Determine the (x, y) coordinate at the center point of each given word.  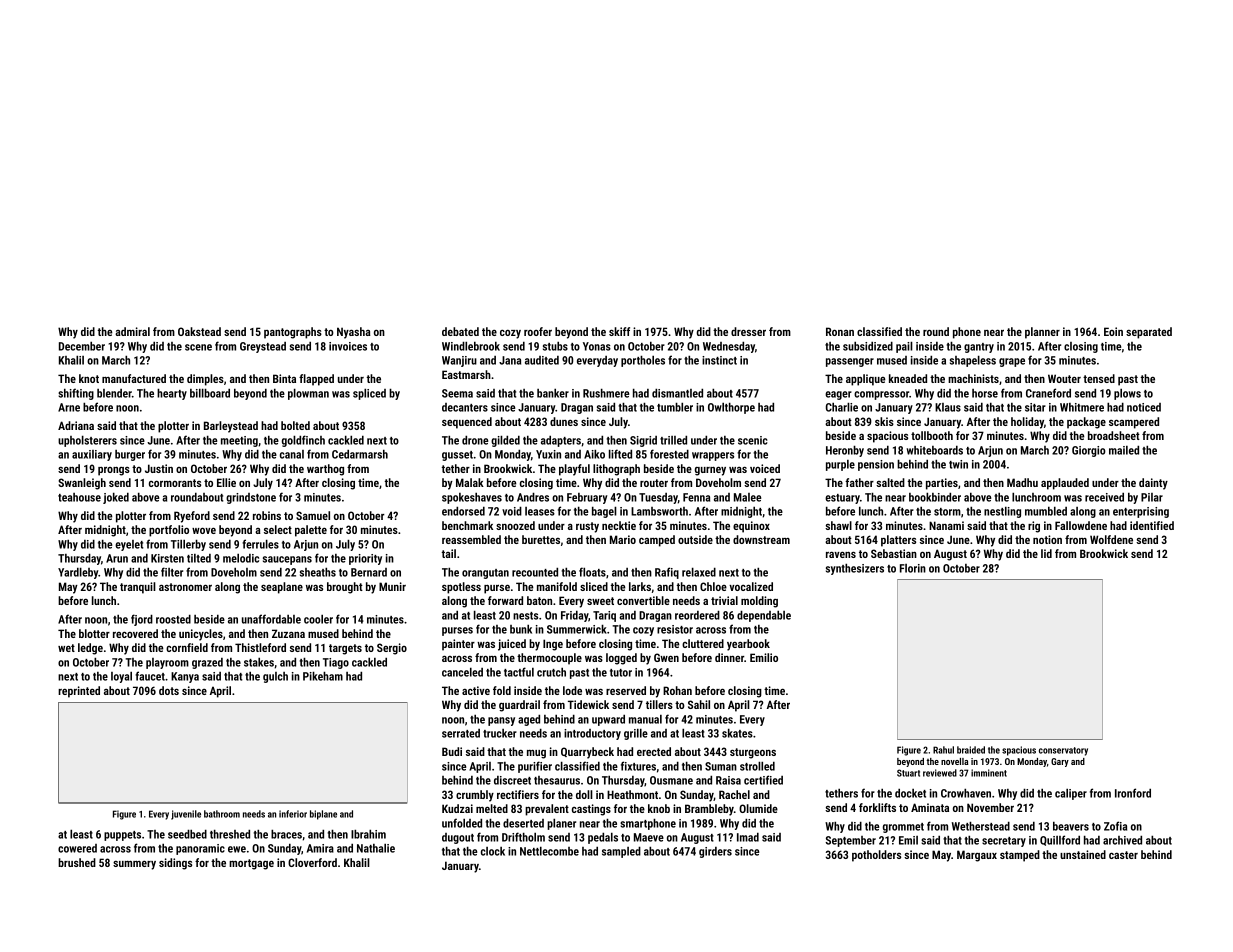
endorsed (463, 511)
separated (1149, 333)
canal (292, 454)
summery (134, 865)
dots (169, 690)
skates (737, 733)
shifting (76, 394)
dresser (748, 331)
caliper (1071, 794)
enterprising (1141, 512)
